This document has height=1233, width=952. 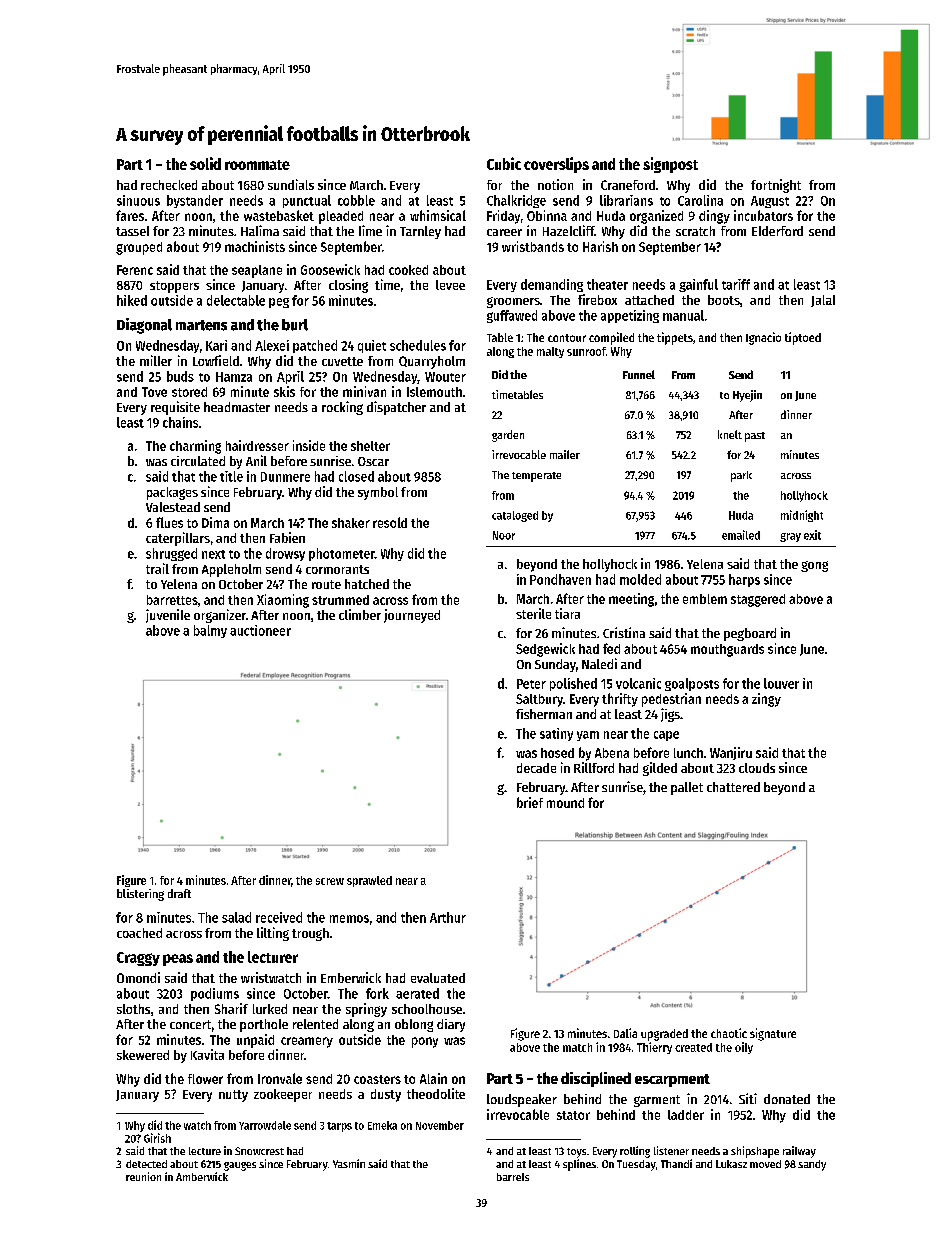 I want to click on rechecked, so click(x=169, y=185).
